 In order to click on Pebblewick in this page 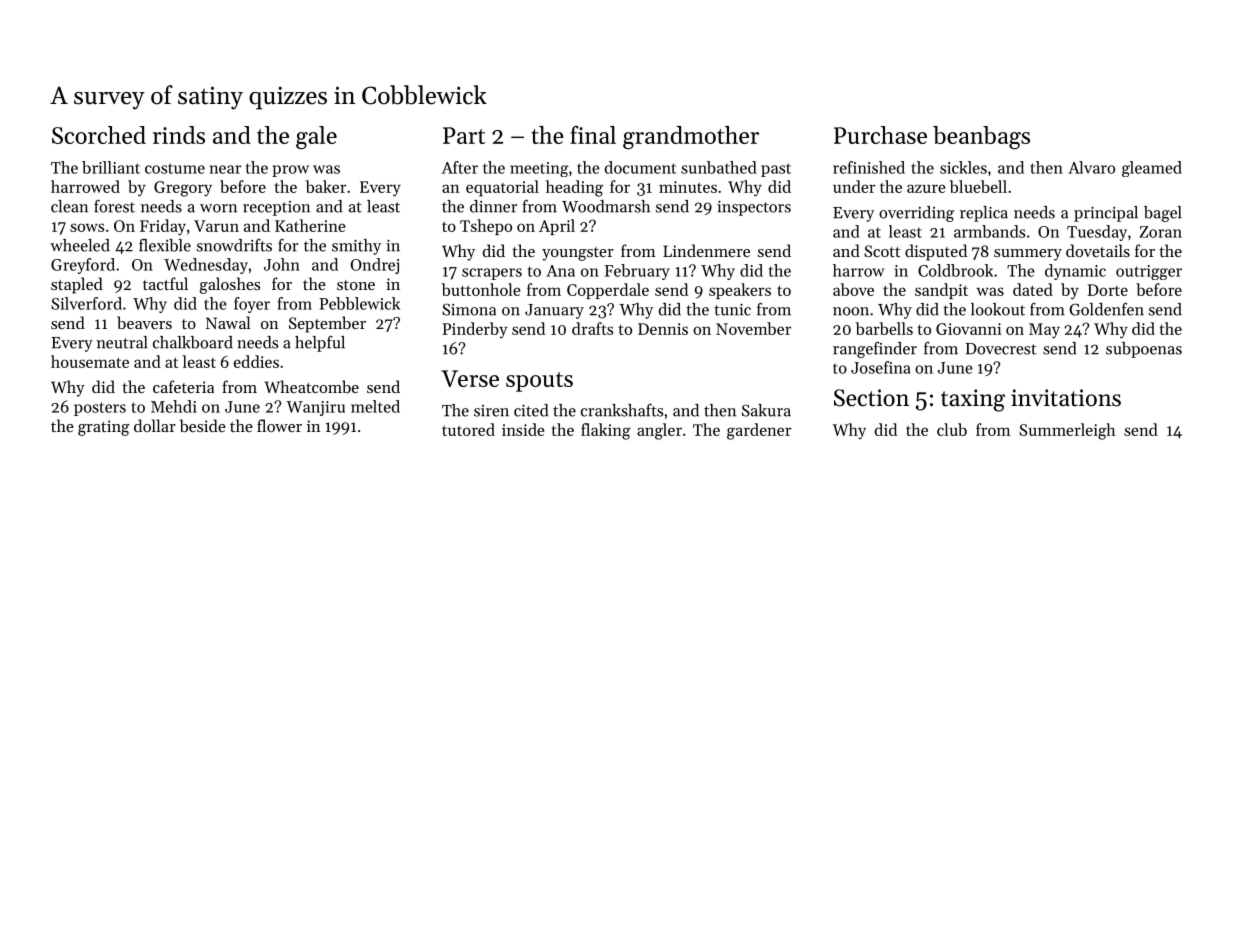, I will do `click(359, 303)`.
